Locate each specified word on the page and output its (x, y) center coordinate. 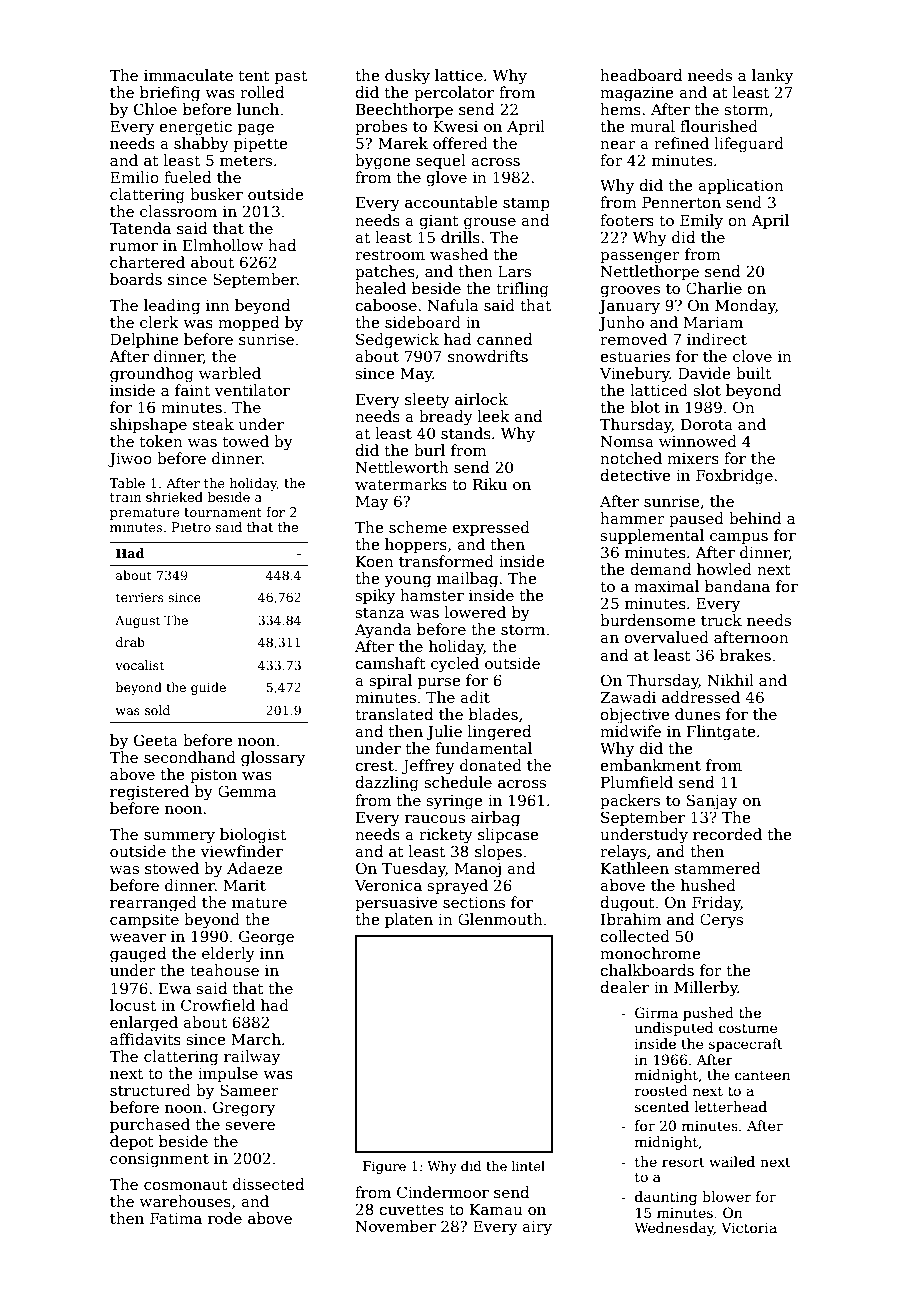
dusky (407, 77)
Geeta (156, 740)
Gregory (244, 1109)
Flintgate (721, 733)
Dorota (707, 424)
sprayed (458, 887)
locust (133, 1005)
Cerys (721, 921)
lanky (772, 77)
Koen (375, 561)
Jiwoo (130, 460)
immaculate (188, 75)
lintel (528, 1166)
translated (394, 714)
